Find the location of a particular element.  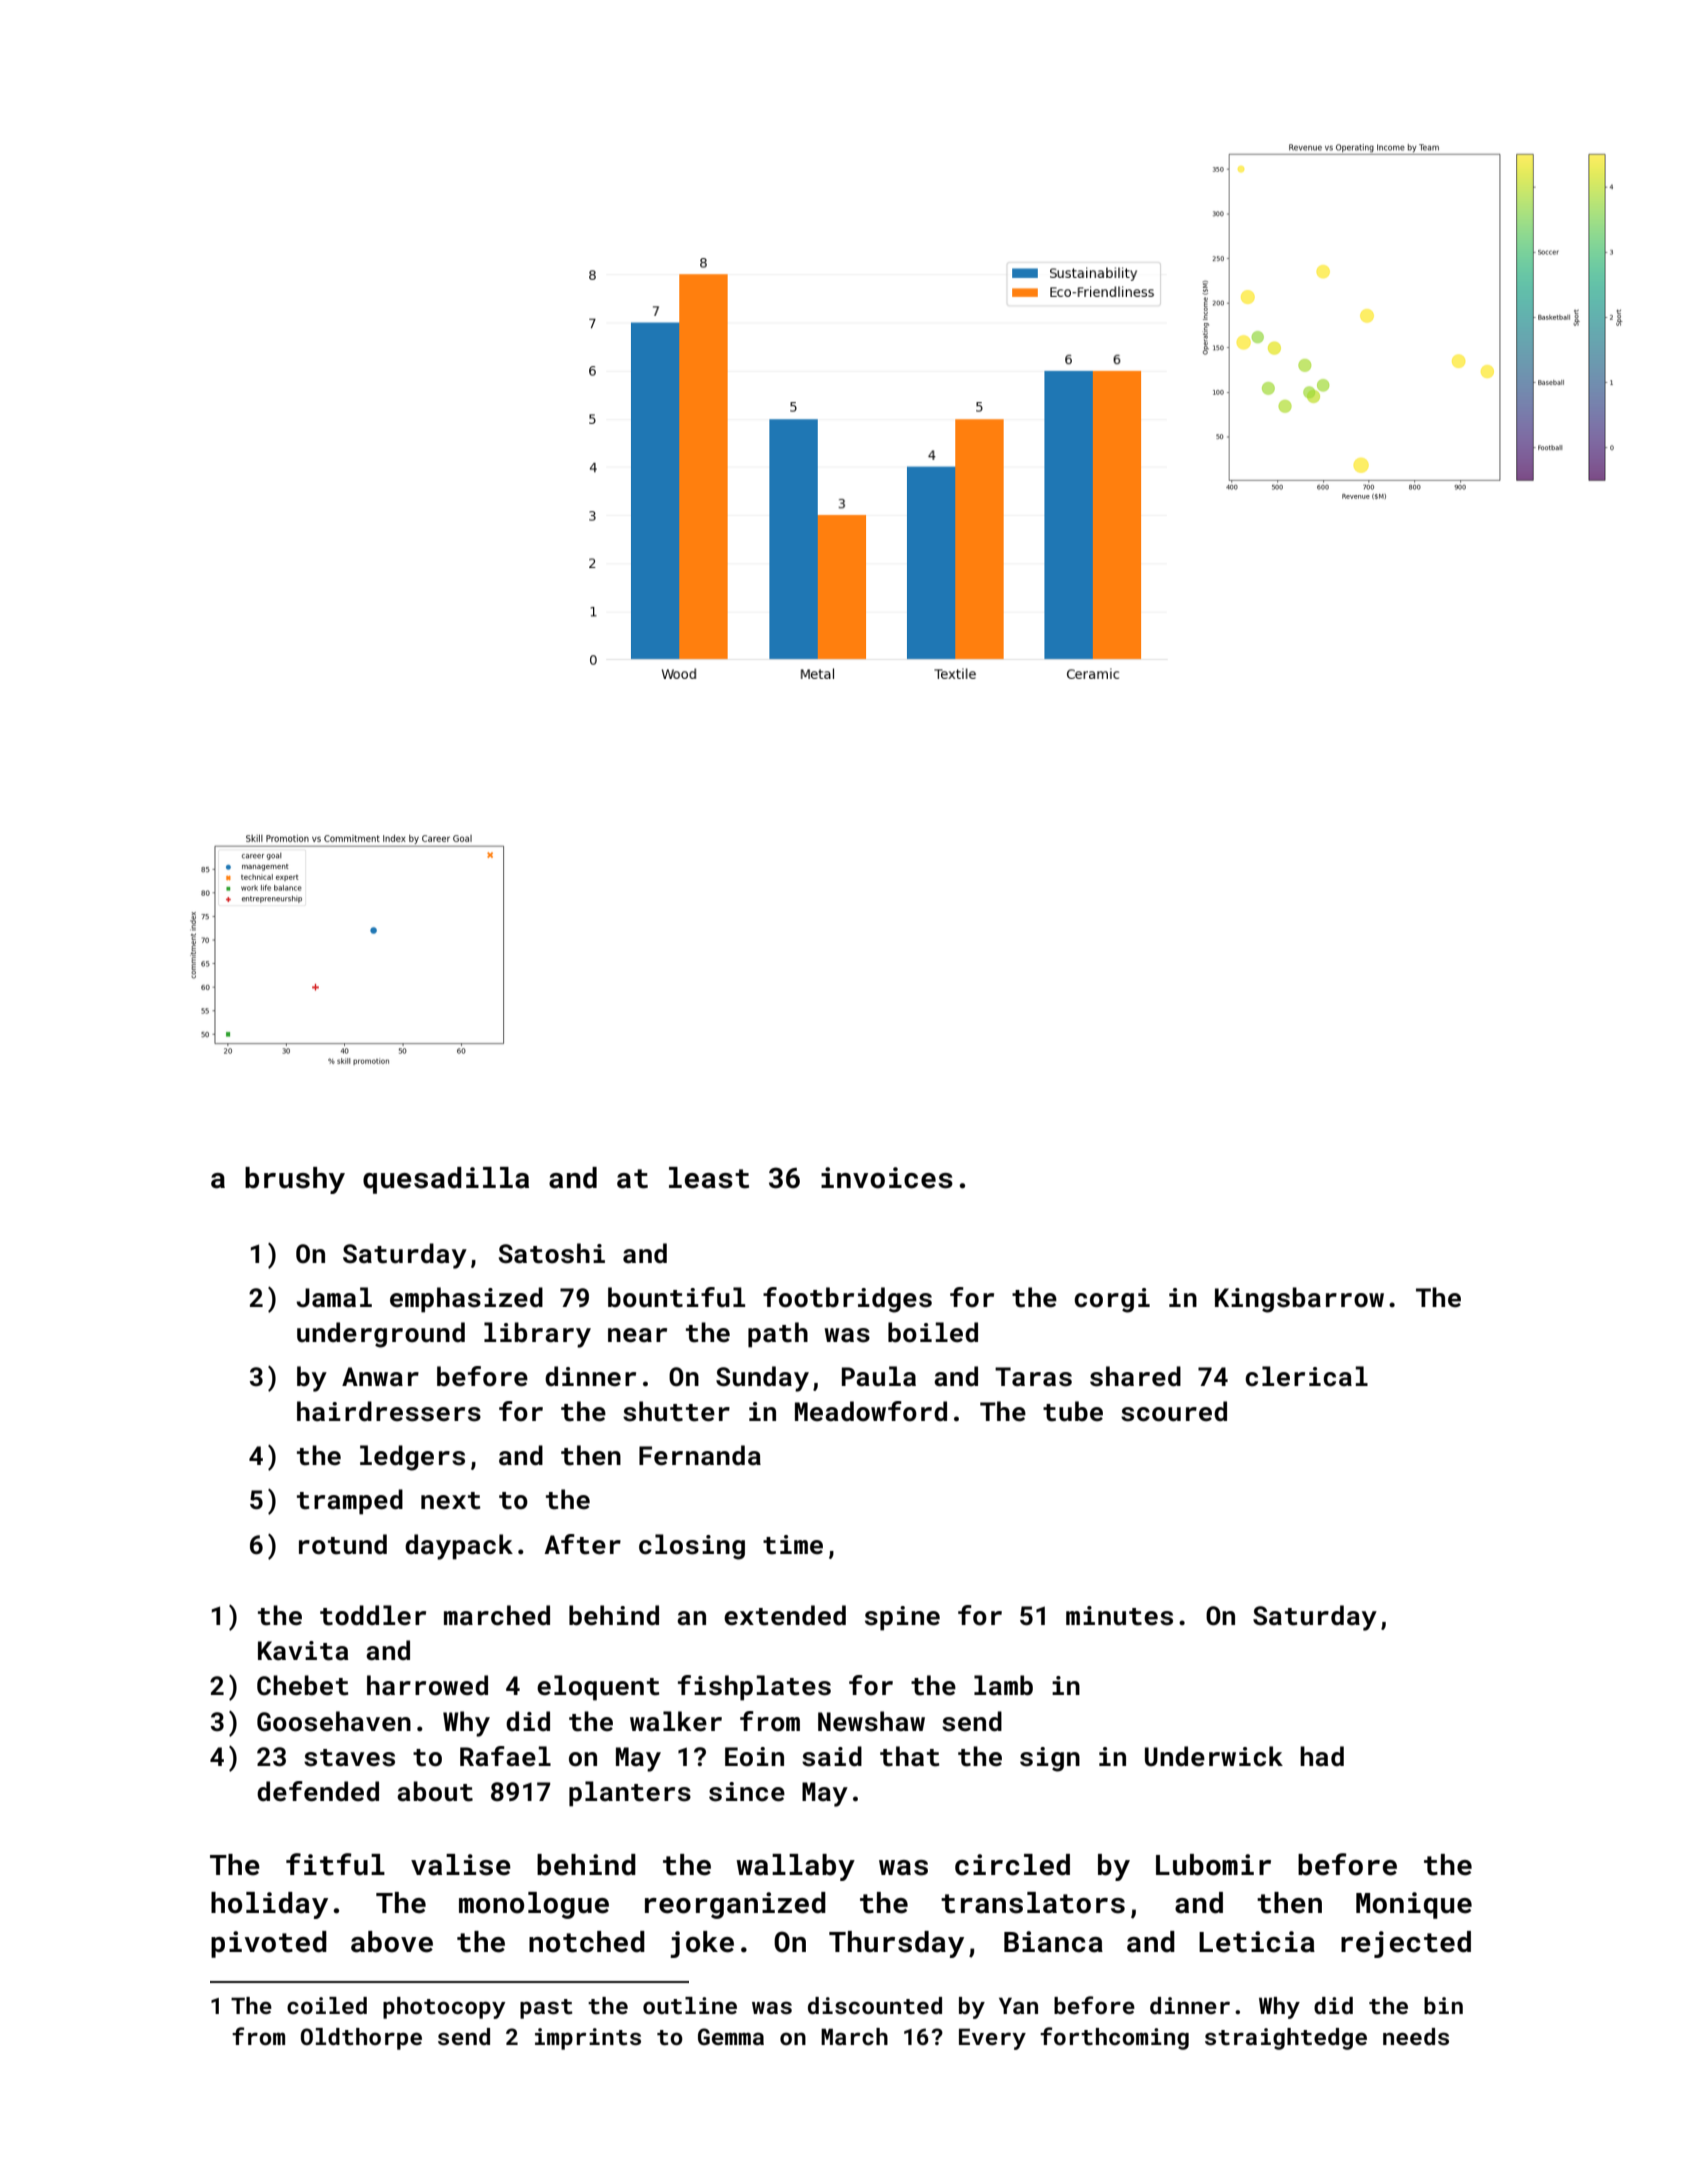

Kavita is located at coordinates (303, 1651).
